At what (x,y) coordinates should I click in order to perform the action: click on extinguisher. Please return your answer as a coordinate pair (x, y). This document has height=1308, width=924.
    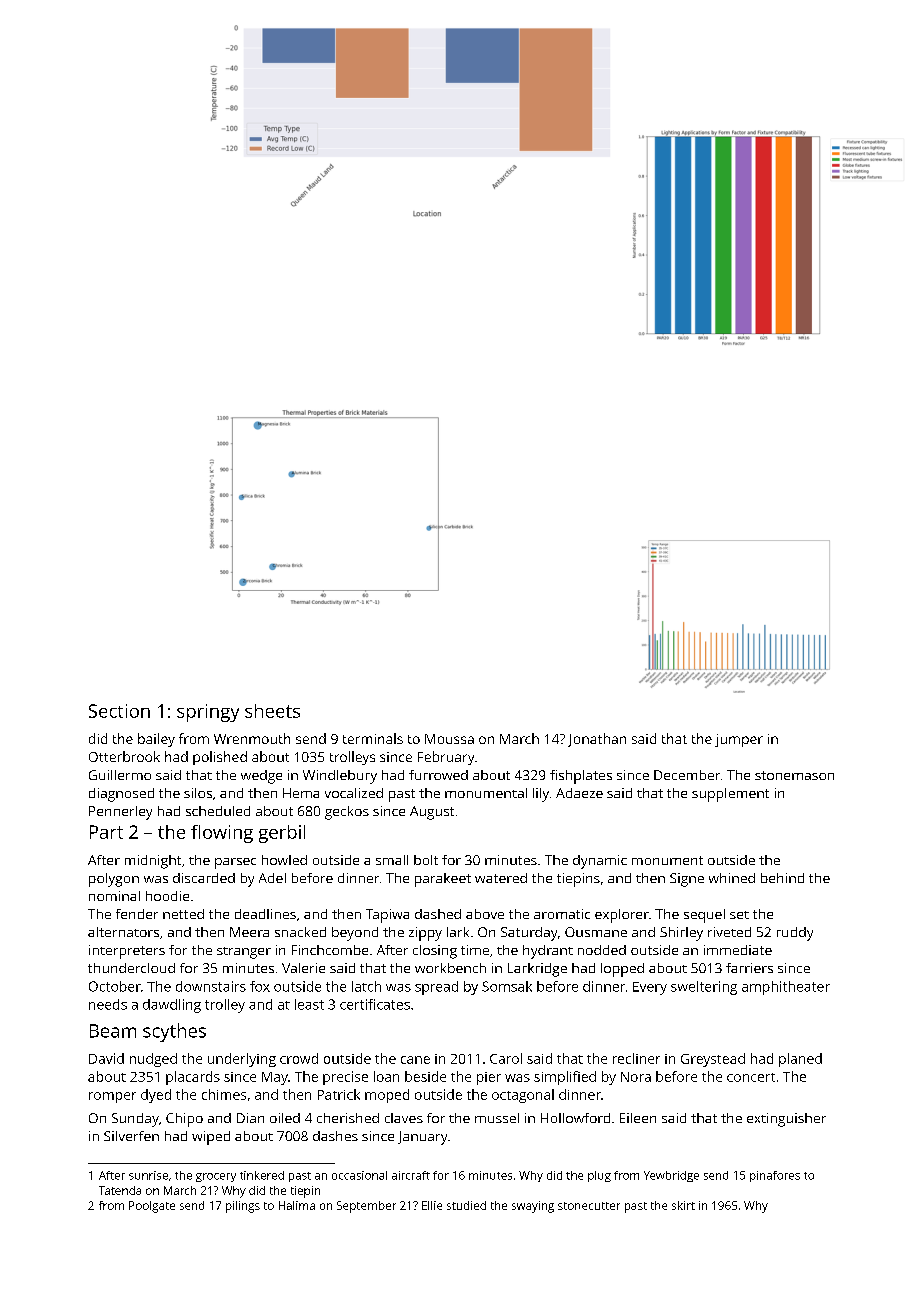
    Looking at the image, I should click on (786, 1120).
